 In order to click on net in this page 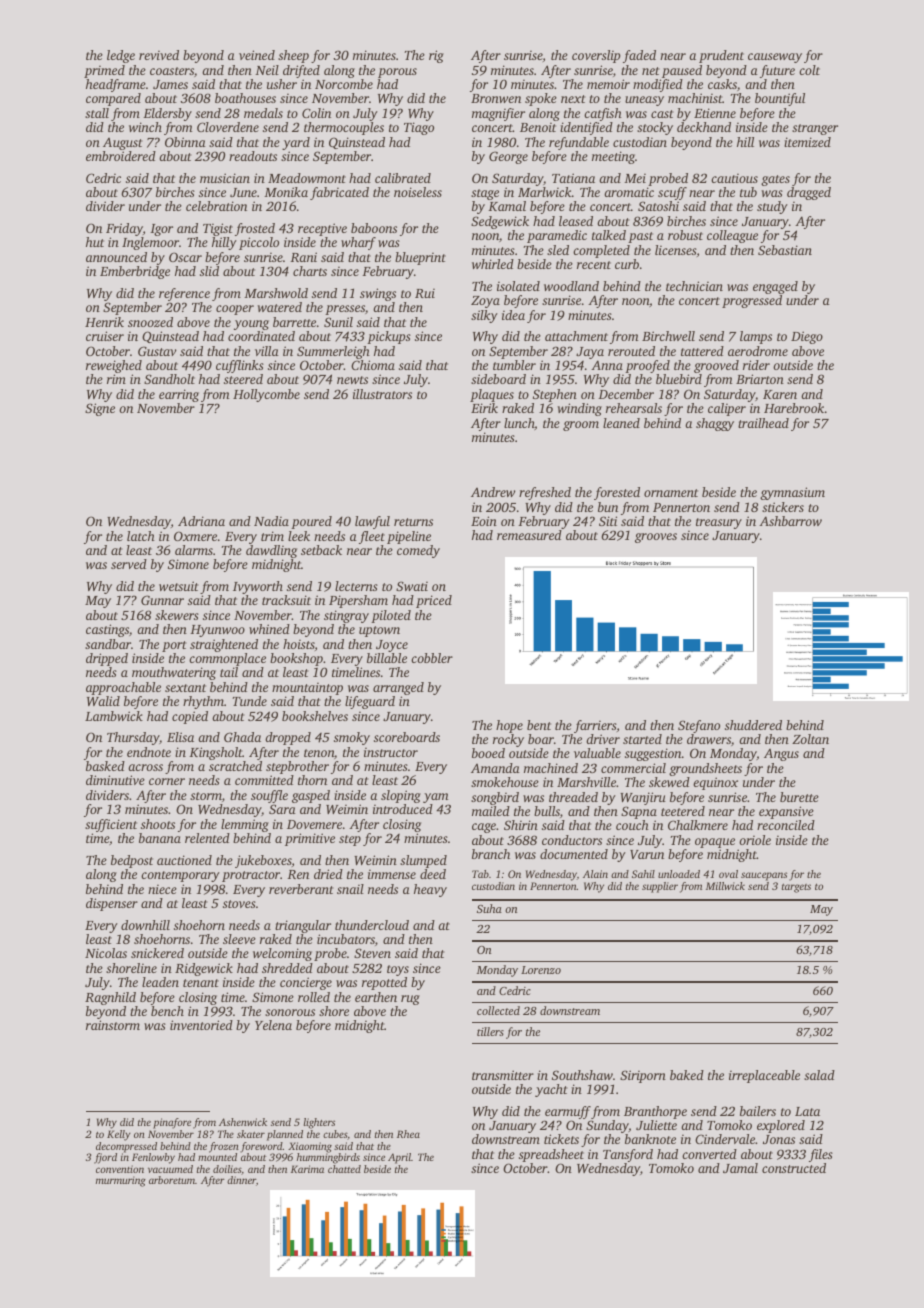, I will do `click(651, 71)`.
